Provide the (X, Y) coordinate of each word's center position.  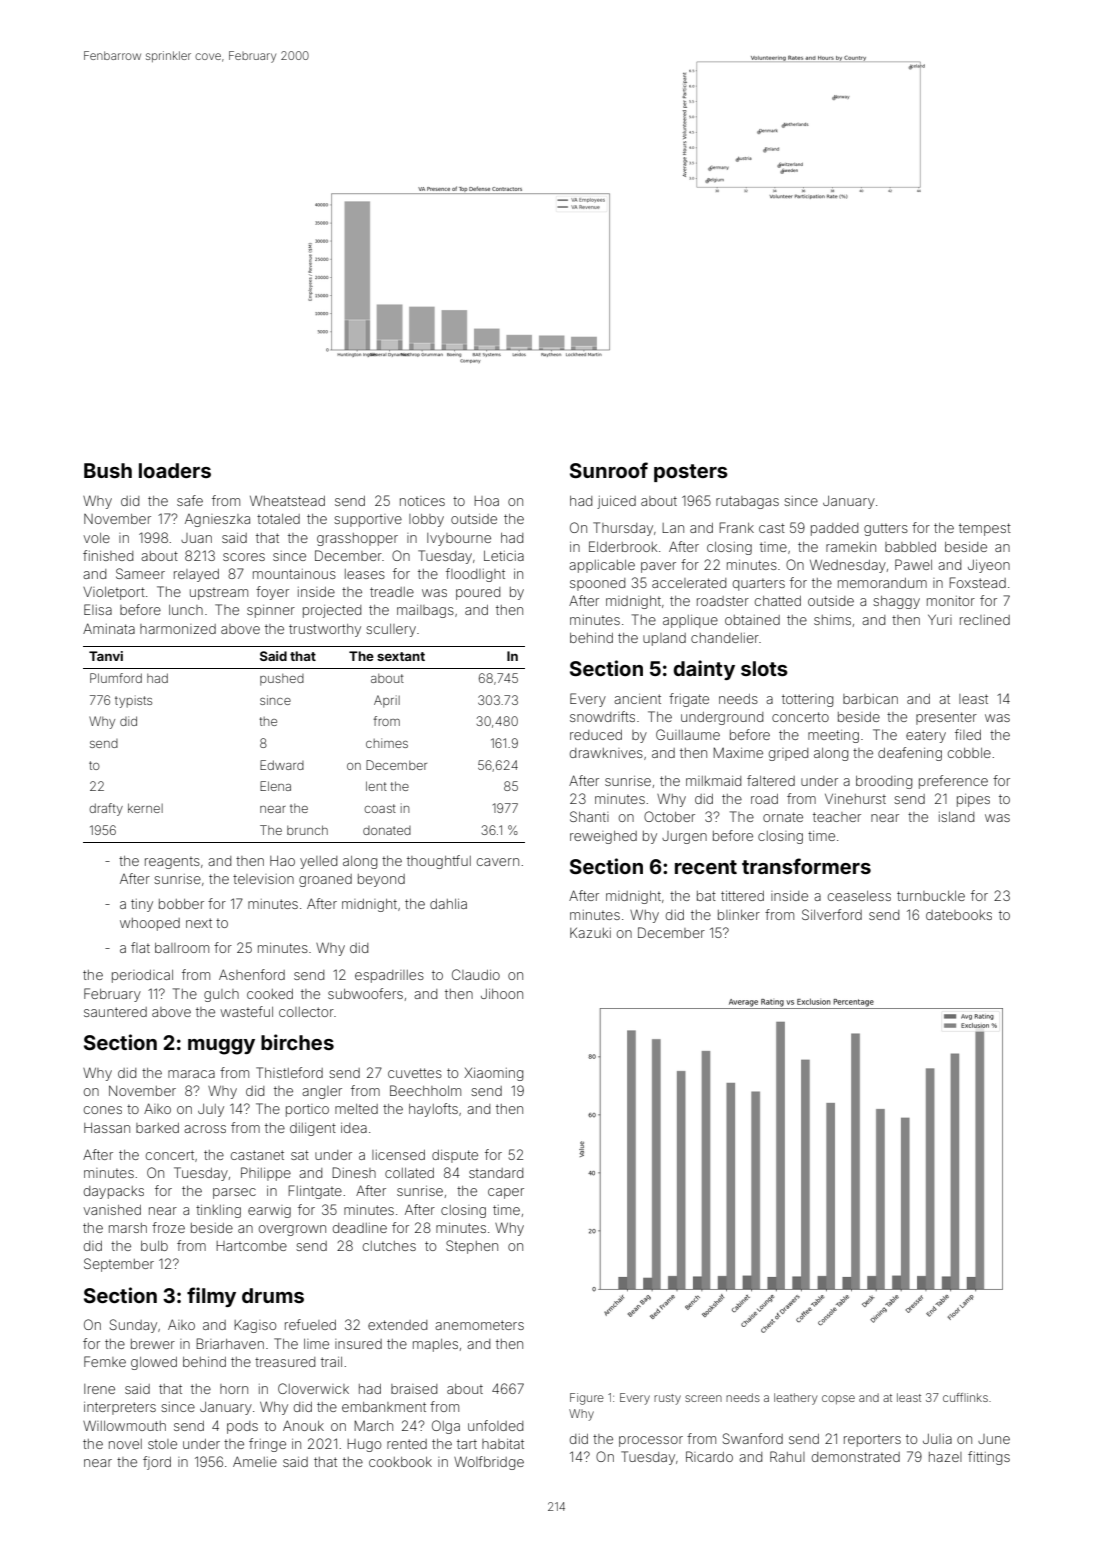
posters (691, 473)
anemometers (479, 1325)
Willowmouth (124, 1425)
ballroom (182, 948)
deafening (910, 754)
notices (422, 501)
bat (706, 896)
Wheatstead (287, 501)
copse (838, 1399)
